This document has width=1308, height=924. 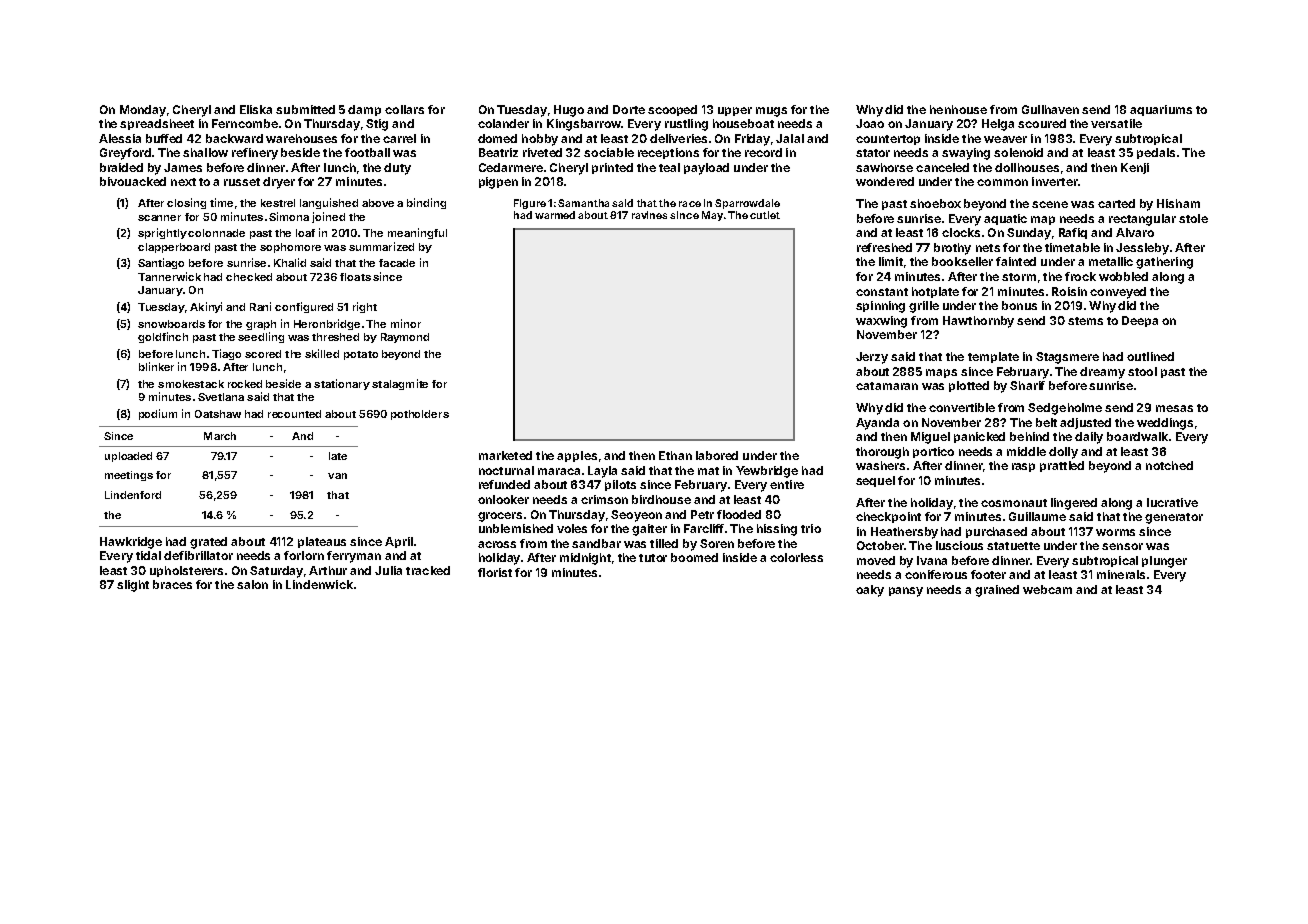 What do you see at coordinates (933, 452) in the document?
I see `portico` at bounding box center [933, 452].
